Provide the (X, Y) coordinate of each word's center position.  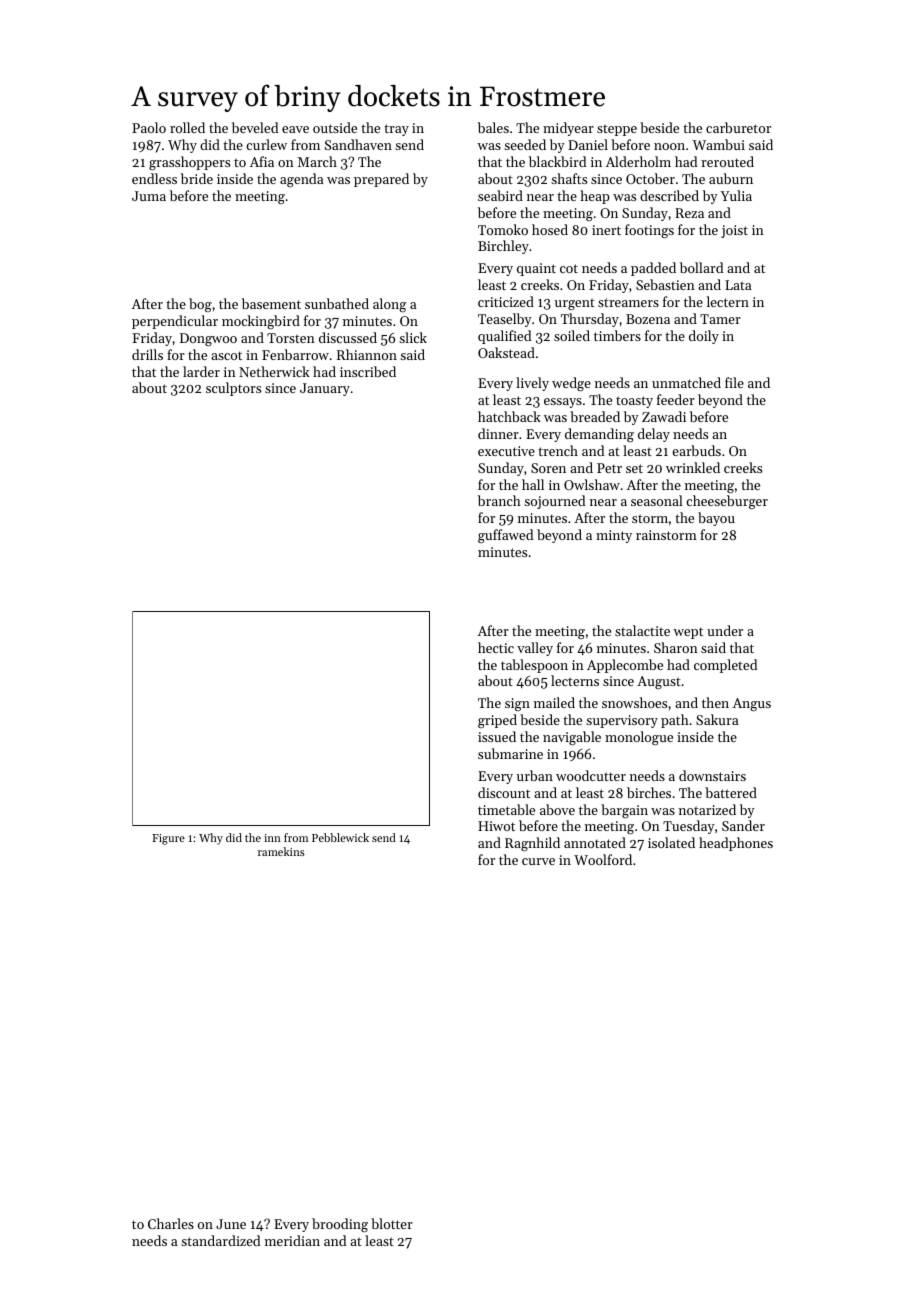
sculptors (233, 389)
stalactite (642, 630)
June (231, 1224)
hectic (496, 647)
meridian (292, 1240)
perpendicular (175, 322)
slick (413, 337)
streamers (628, 302)
